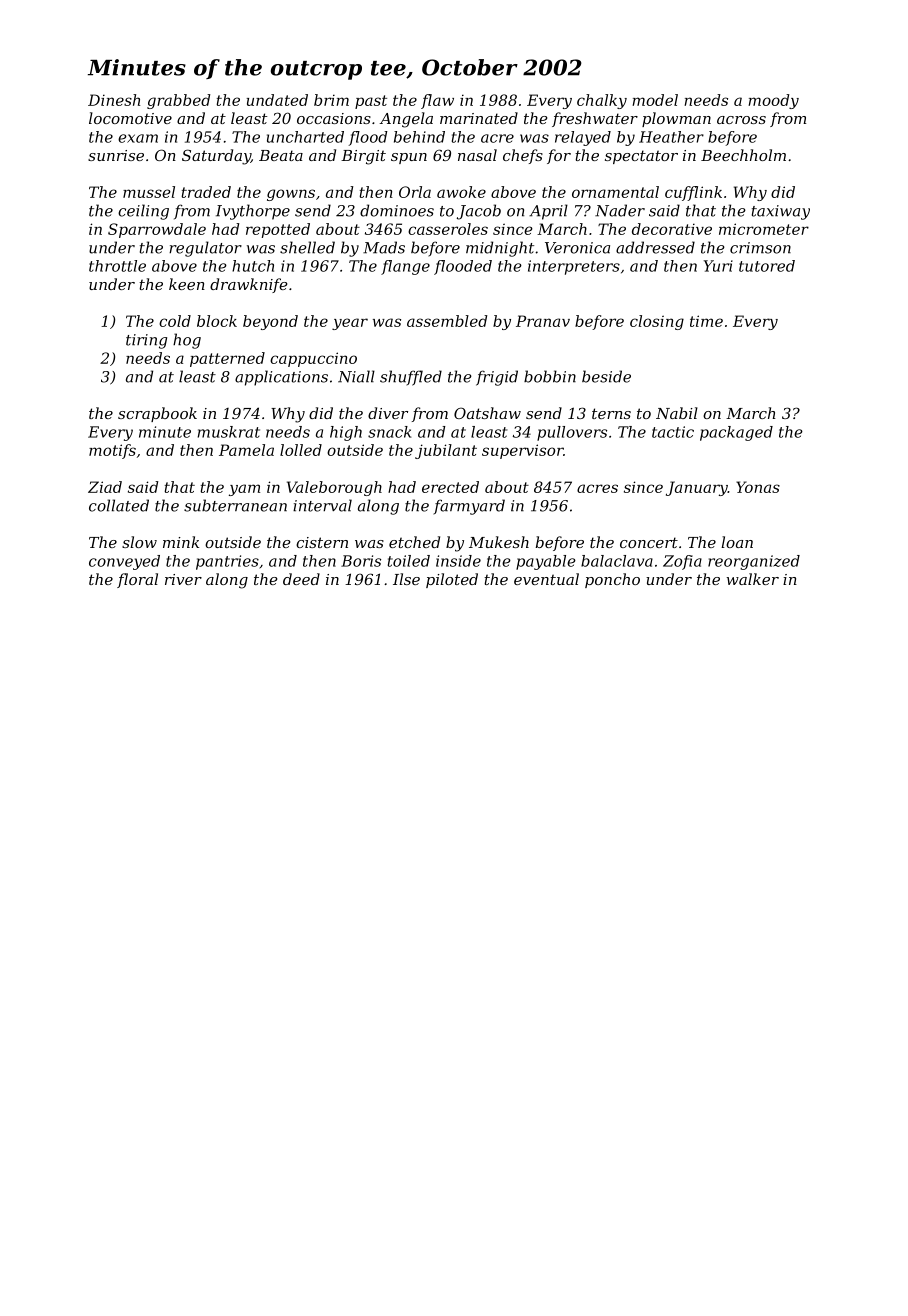  What do you see at coordinates (331, 100) in the document?
I see `brim` at bounding box center [331, 100].
